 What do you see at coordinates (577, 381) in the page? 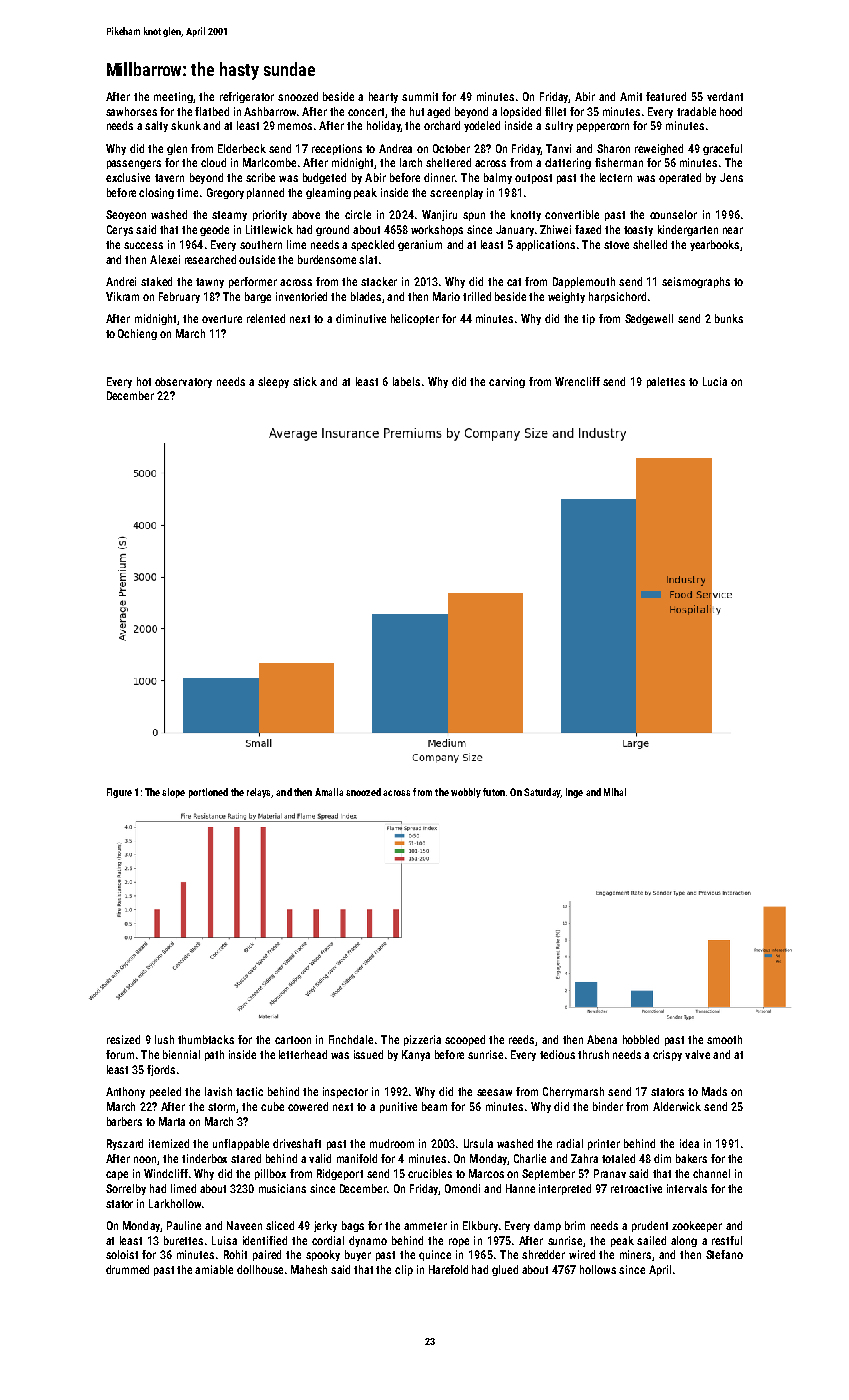
I see `Wrencliff` at bounding box center [577, 381].
